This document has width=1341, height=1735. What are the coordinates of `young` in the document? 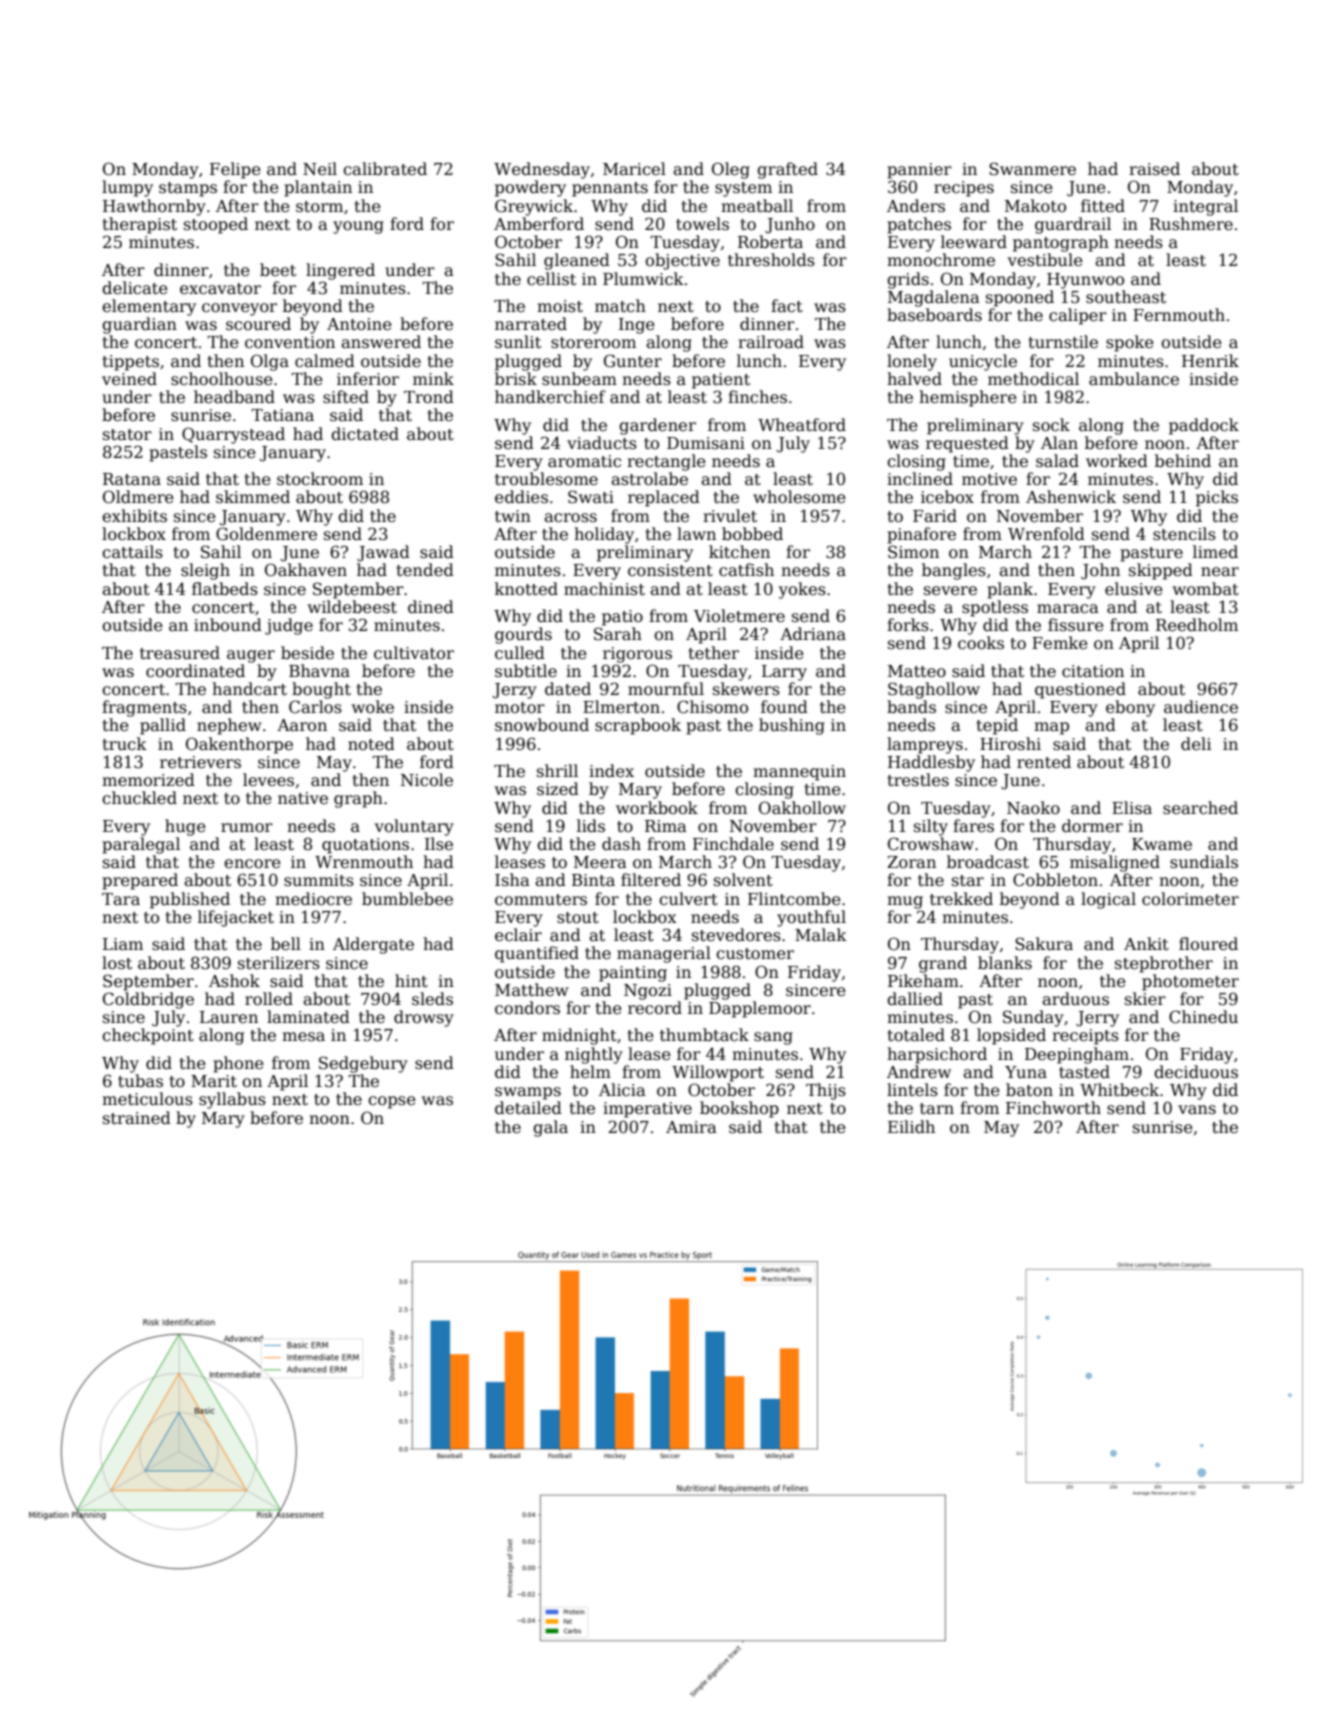 It's located at (358, 227).
